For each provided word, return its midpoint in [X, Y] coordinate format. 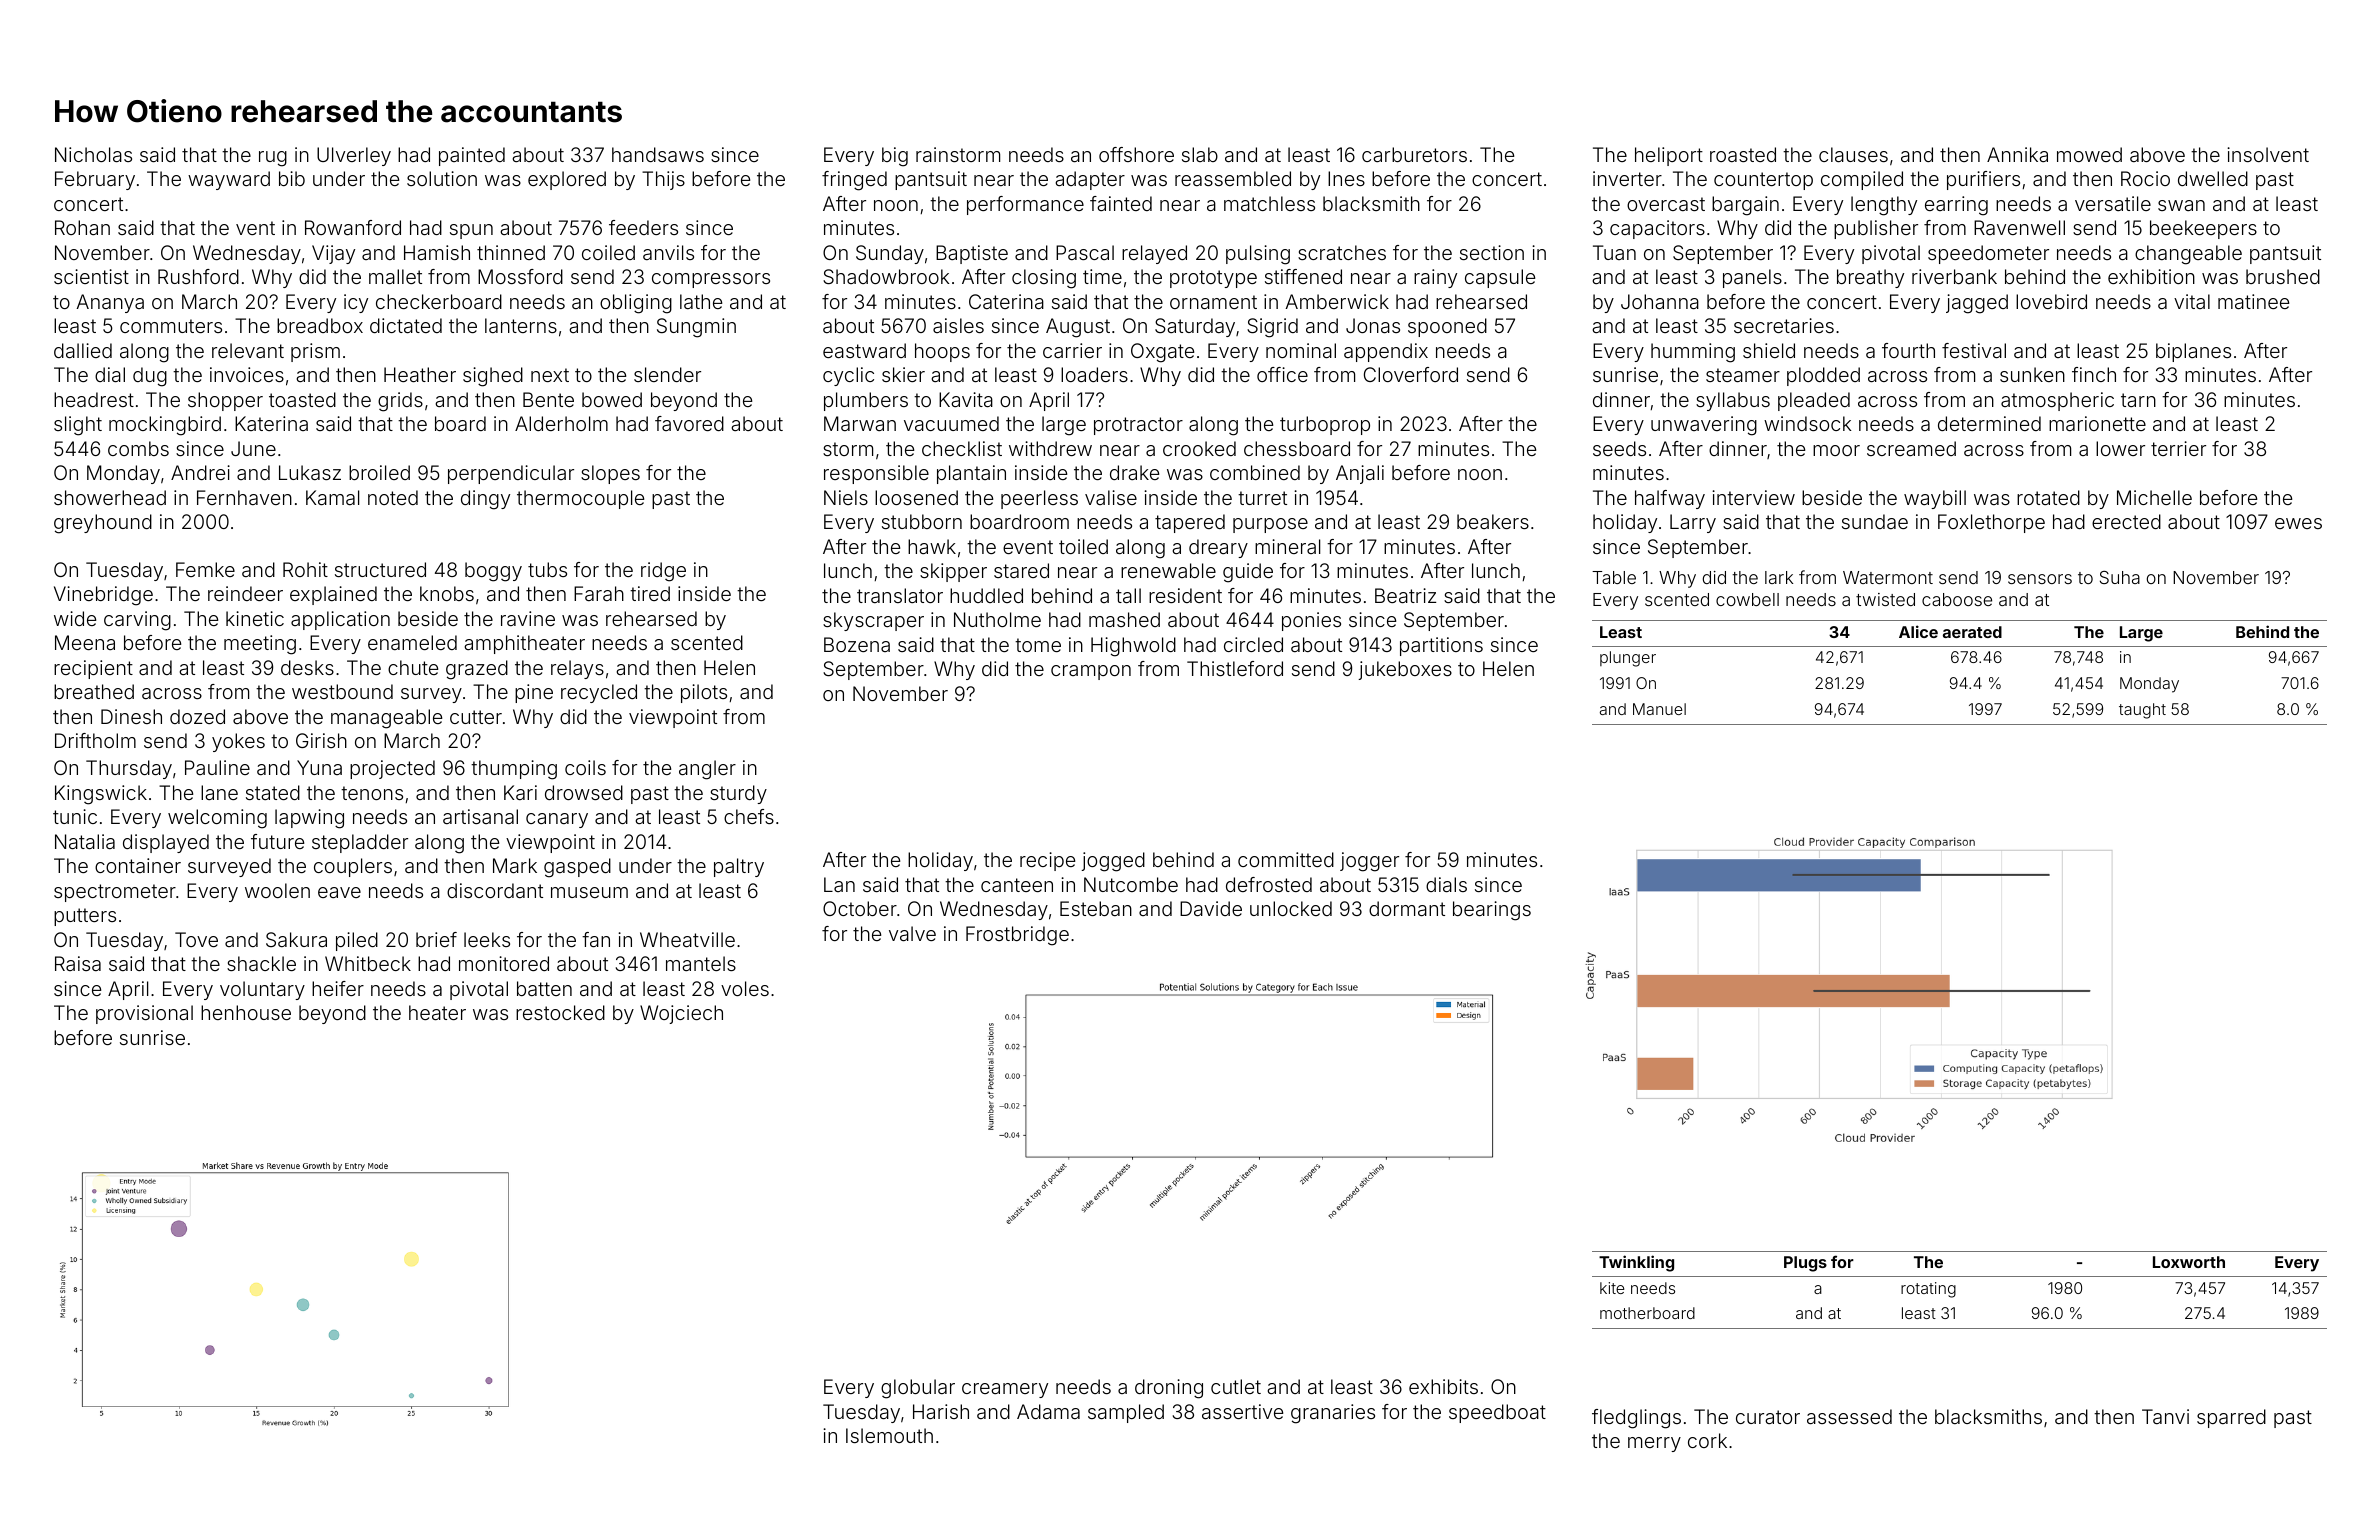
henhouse [246, 1012]
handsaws [658, 154]
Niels [846, 497]
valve [912, 933]
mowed [2089, 154]
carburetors [1414, 154]
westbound [342, 691]
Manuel [1659, 709]
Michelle [2154, 497]
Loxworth [2189, 1262]
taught [2142, 711]
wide [75, 618]
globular [918, 1389]
